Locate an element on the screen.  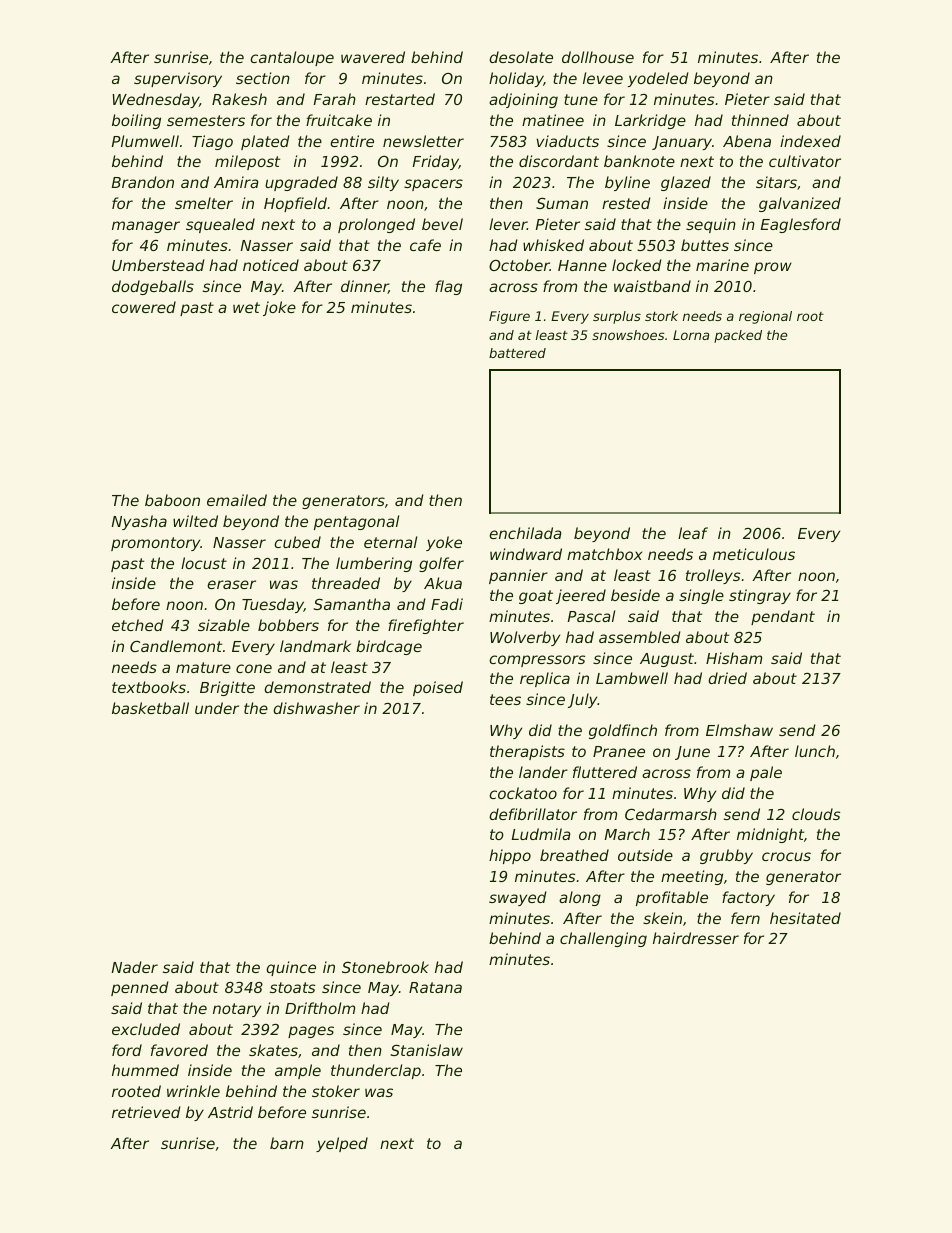
yelped is located at coordinates (342, 1144).
